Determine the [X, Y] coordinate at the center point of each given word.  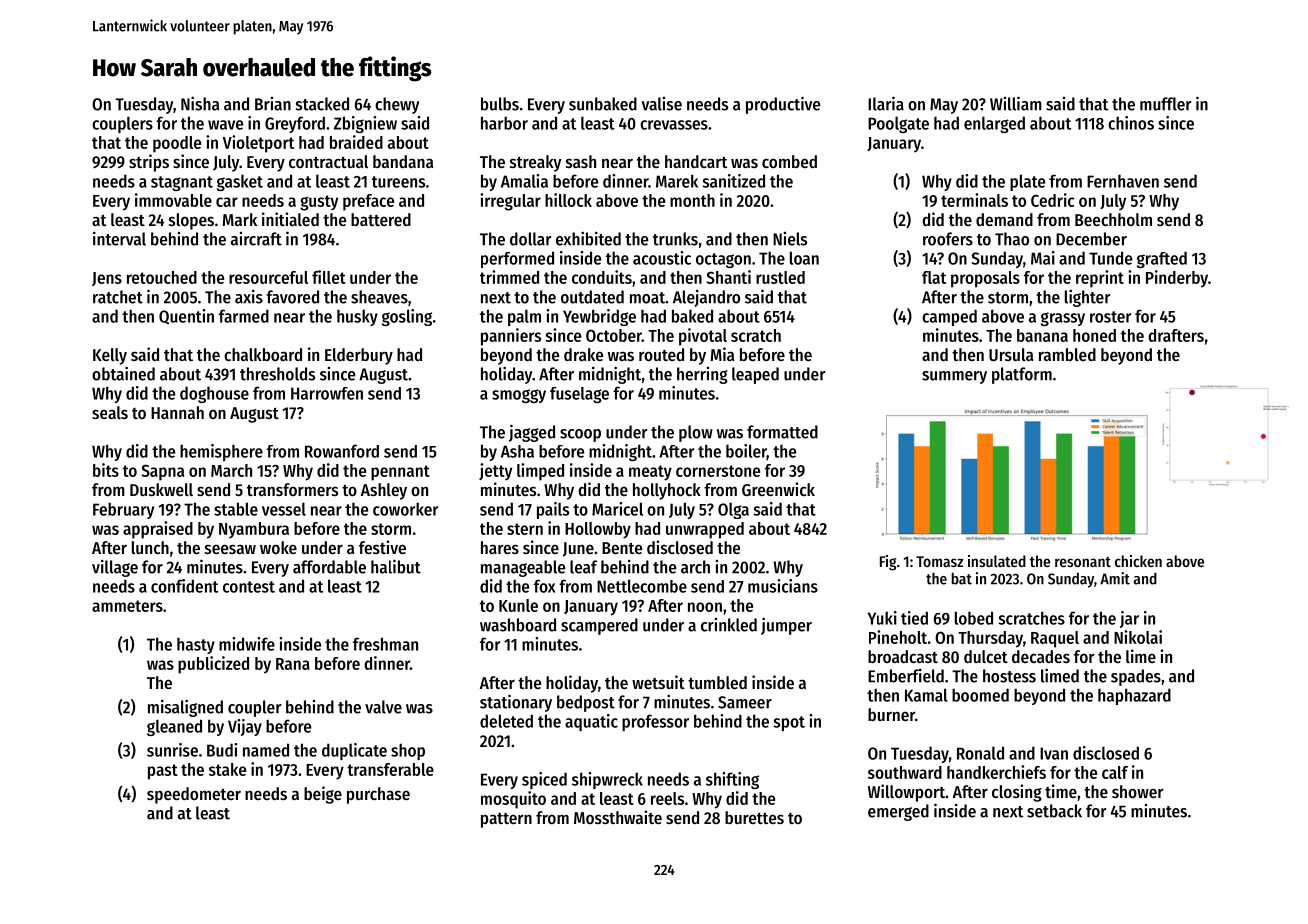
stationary [516, 703]
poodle [177, 144]
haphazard [1134, 696]
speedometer [194, 795]
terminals [974, 200]
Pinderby [1177, 279]
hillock [568, 200]
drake [583, 354]
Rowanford [342, 451]
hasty [196, 645]
